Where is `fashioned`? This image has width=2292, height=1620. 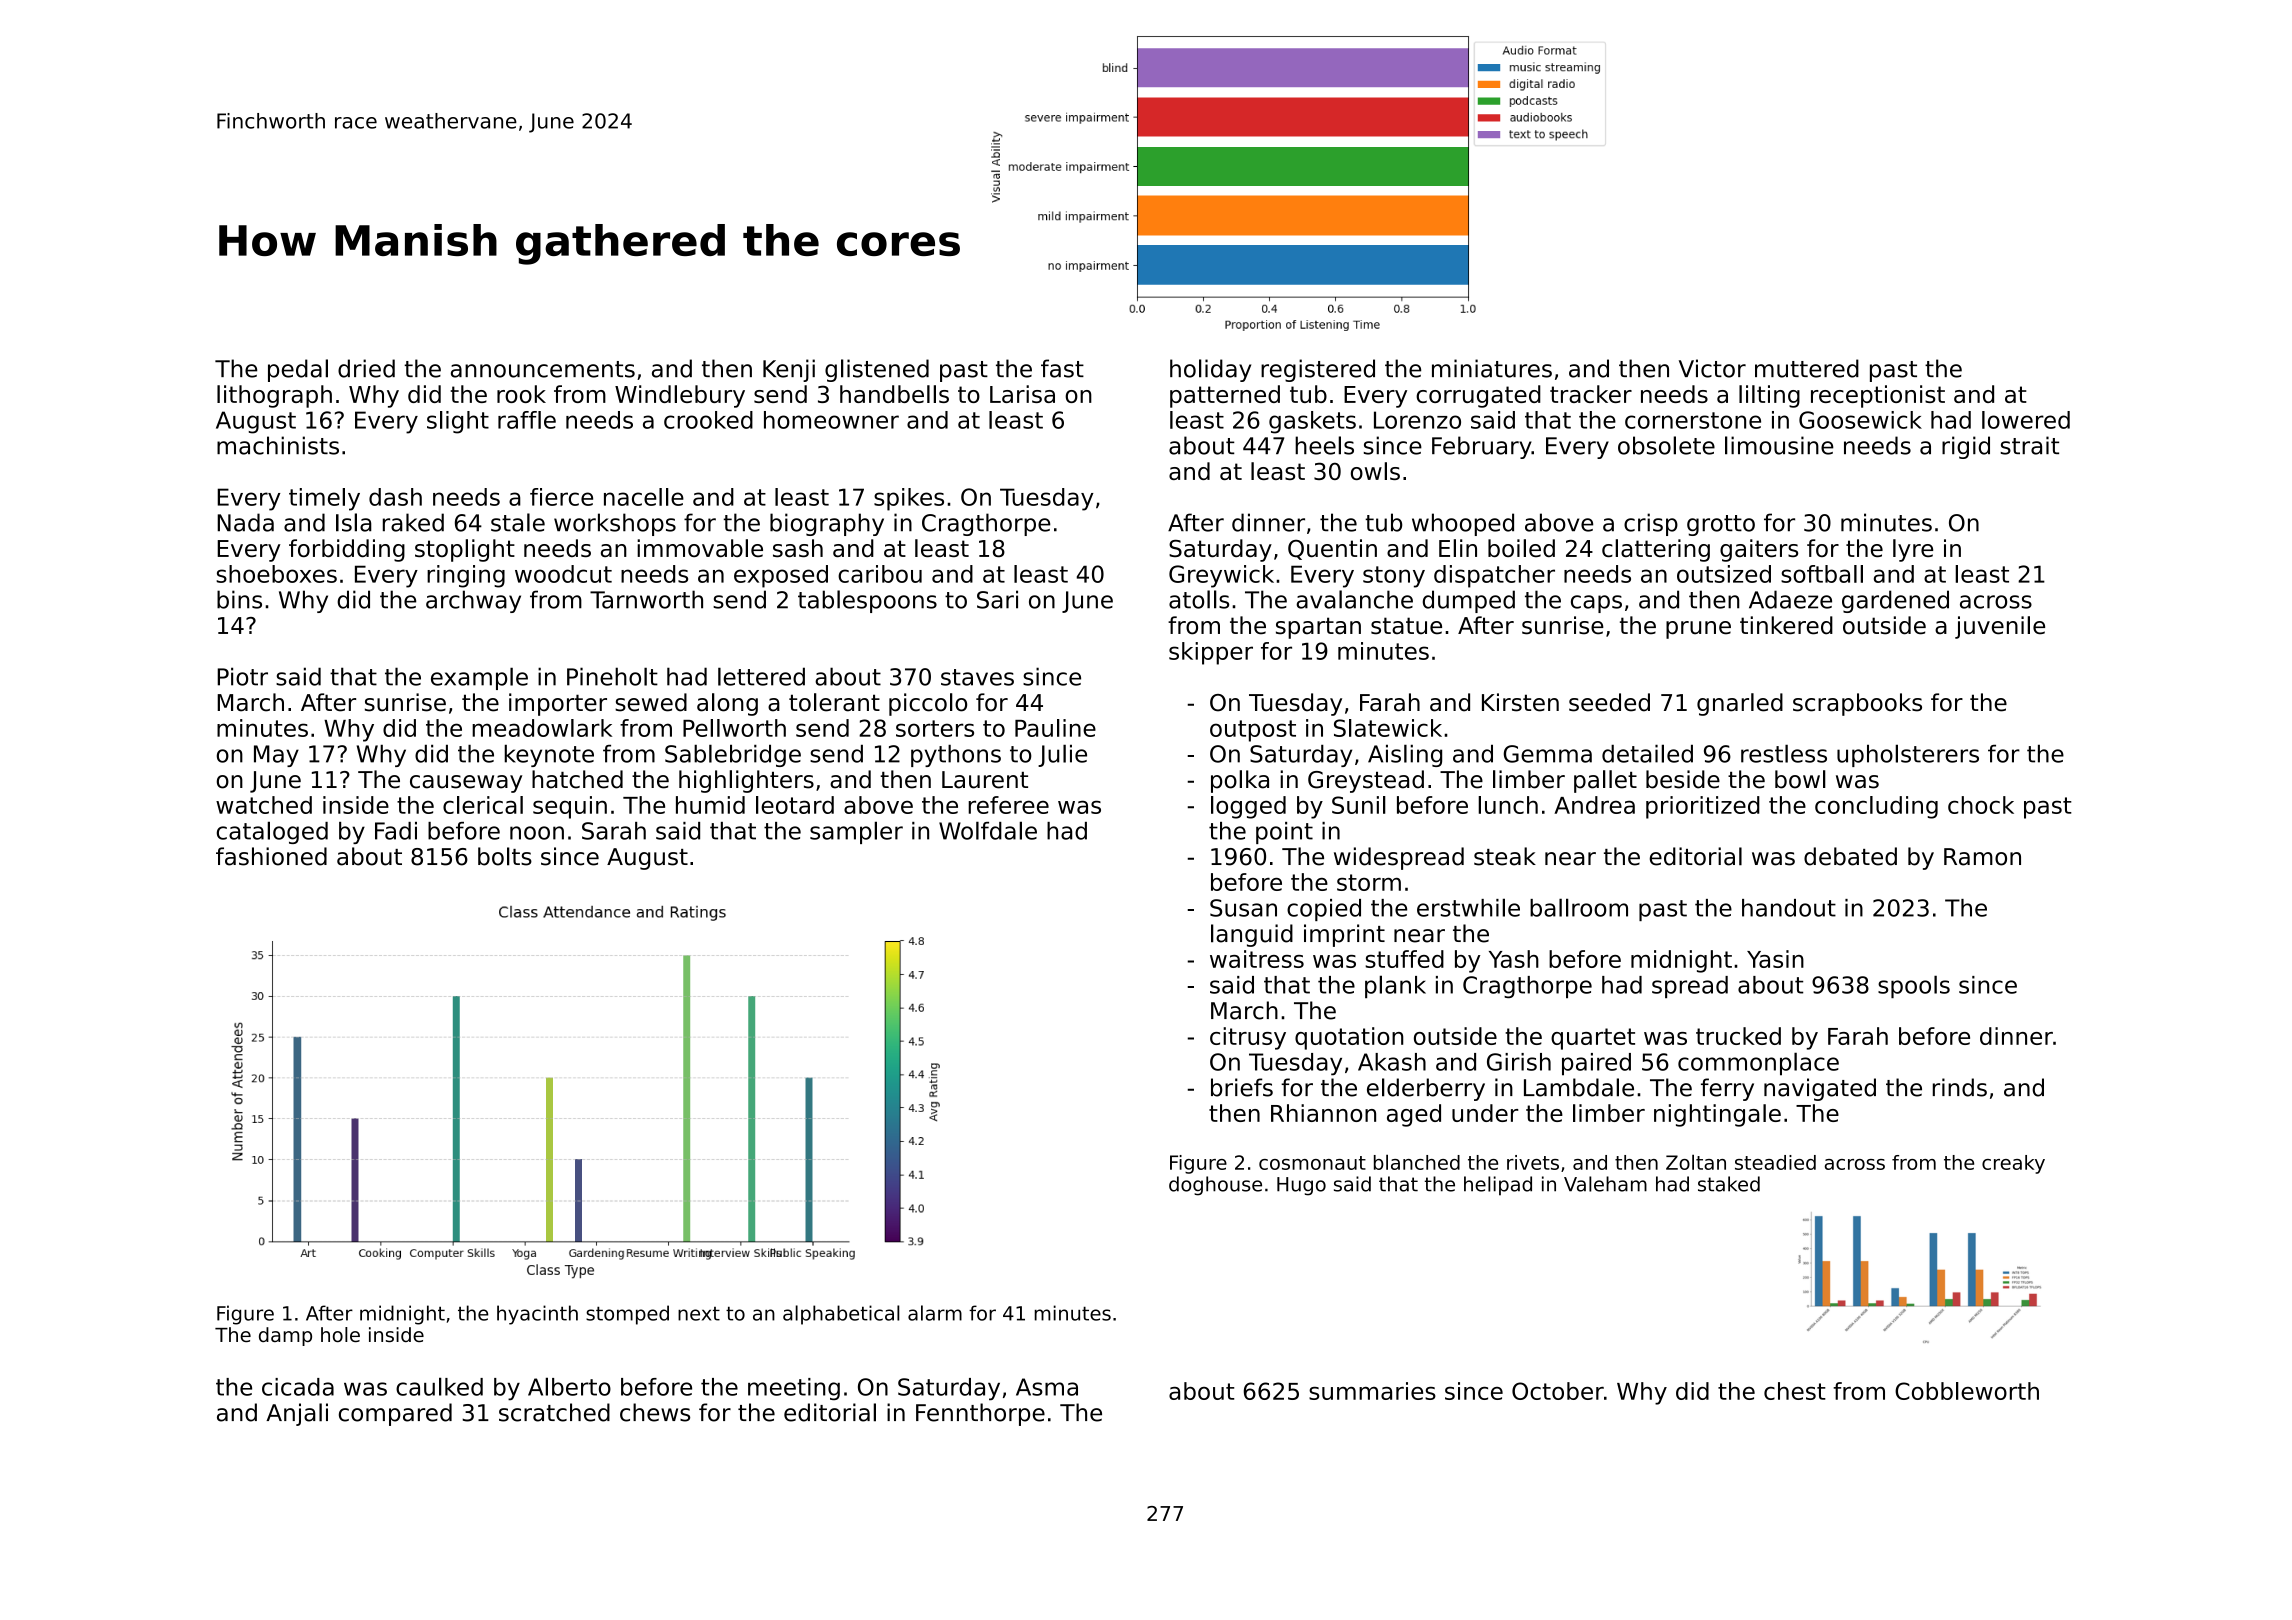 fashioned is located at coordinates (271, 856).
